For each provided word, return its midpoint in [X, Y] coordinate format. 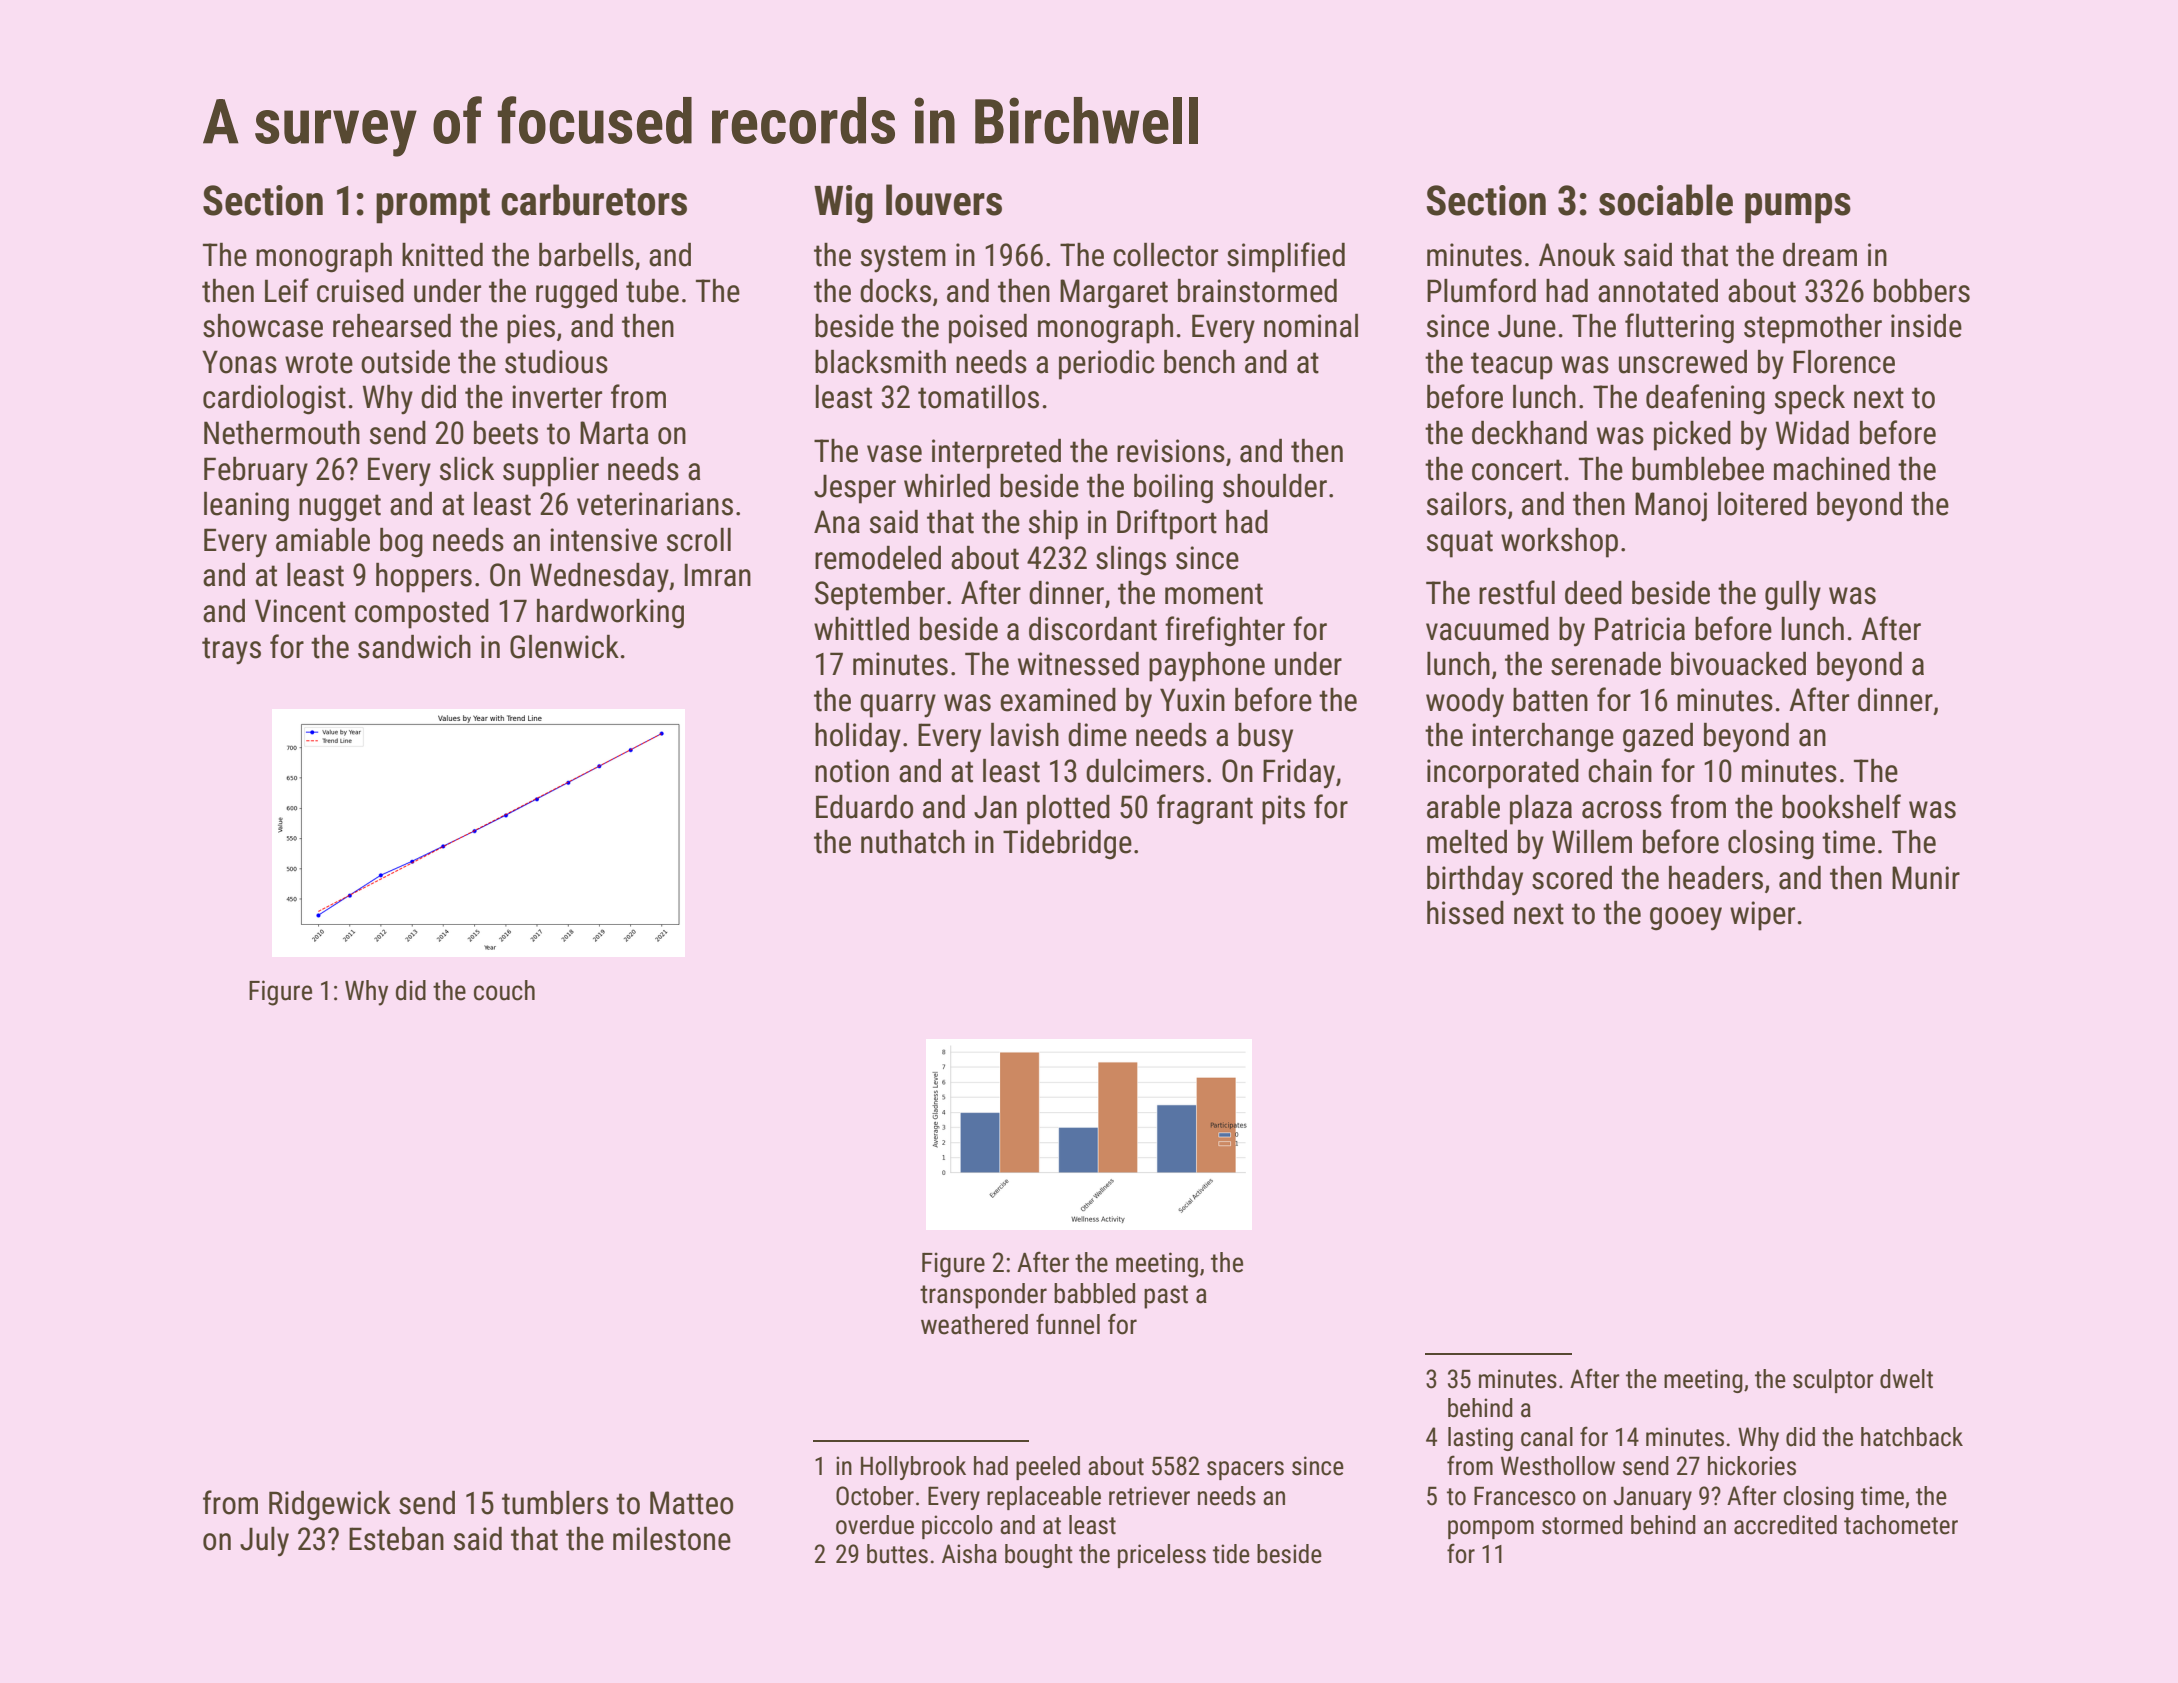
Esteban [396, 1539]
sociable [1666, 200]
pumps [1798, 208]
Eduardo [864, 807]
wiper [1762, 916]
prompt [433, 206]
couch [504, 990]
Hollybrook [913, 1468]
